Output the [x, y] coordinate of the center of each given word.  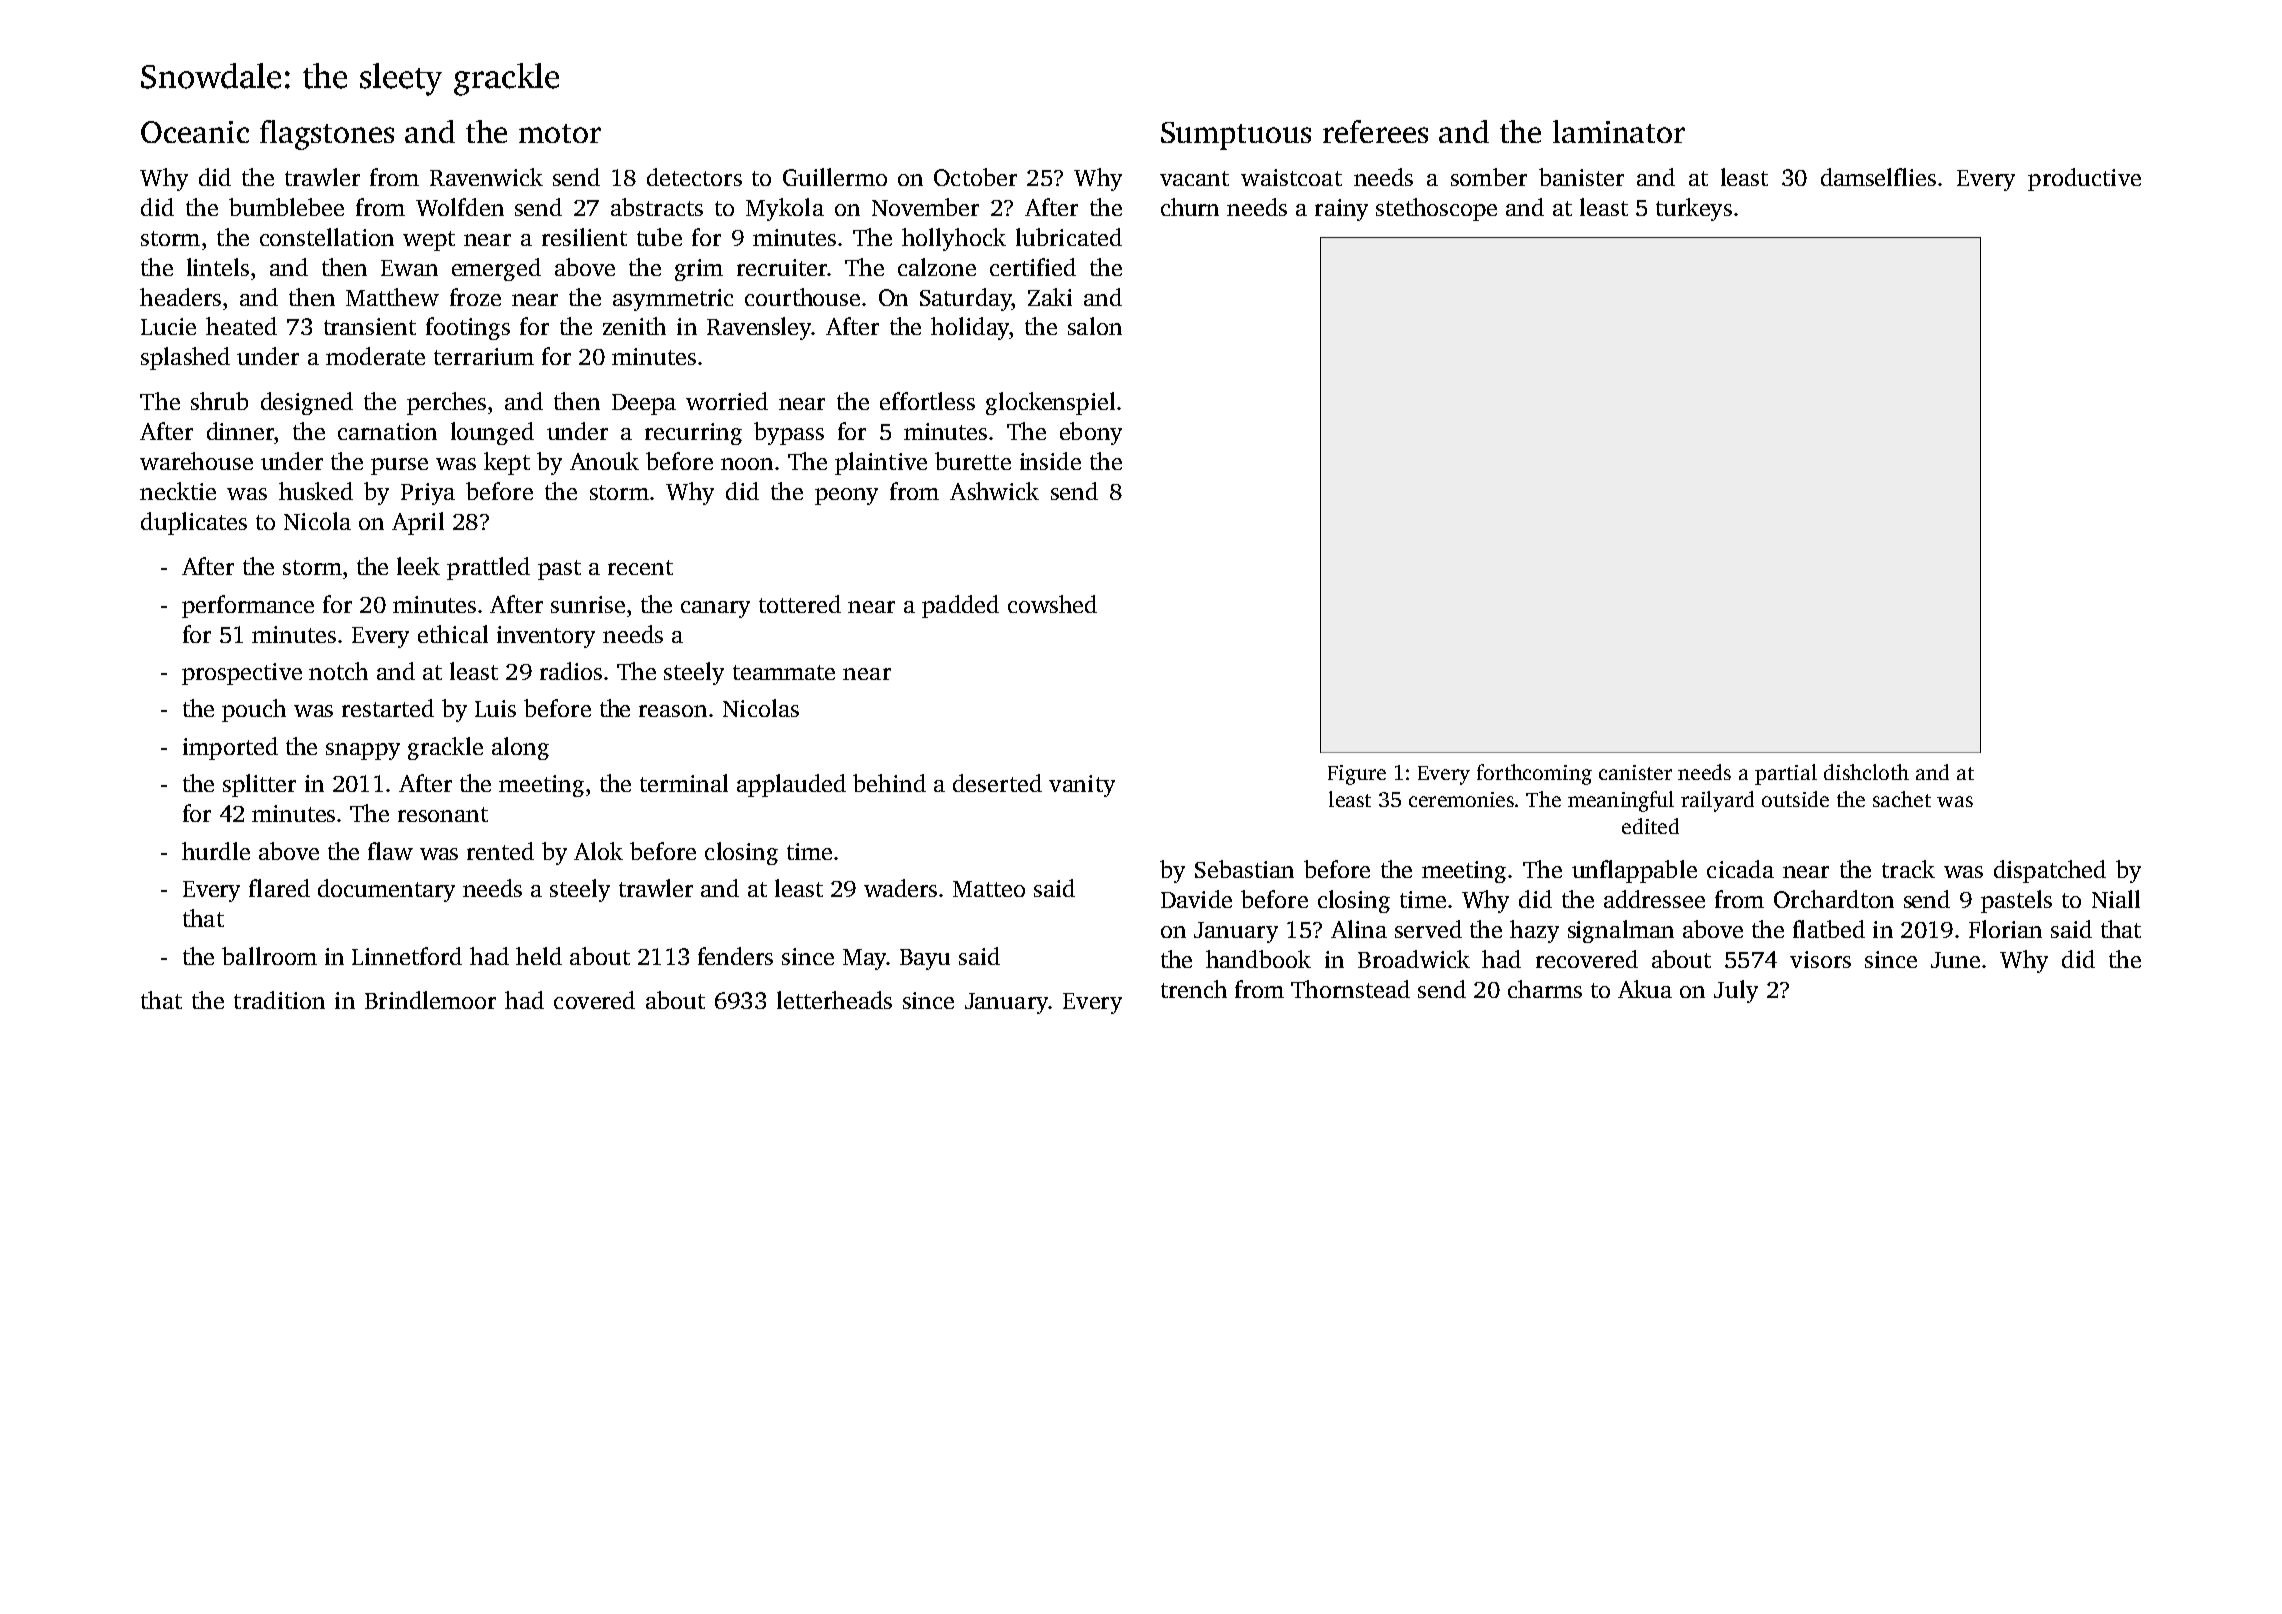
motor [560, 133]
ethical [453, 634]
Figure [1357, 775]
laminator [1619, 131]
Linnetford [407, 956]
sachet [1902, 799]
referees [1375, 131]
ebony [1091, 433]
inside [1050, 461]
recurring [693, 434]
